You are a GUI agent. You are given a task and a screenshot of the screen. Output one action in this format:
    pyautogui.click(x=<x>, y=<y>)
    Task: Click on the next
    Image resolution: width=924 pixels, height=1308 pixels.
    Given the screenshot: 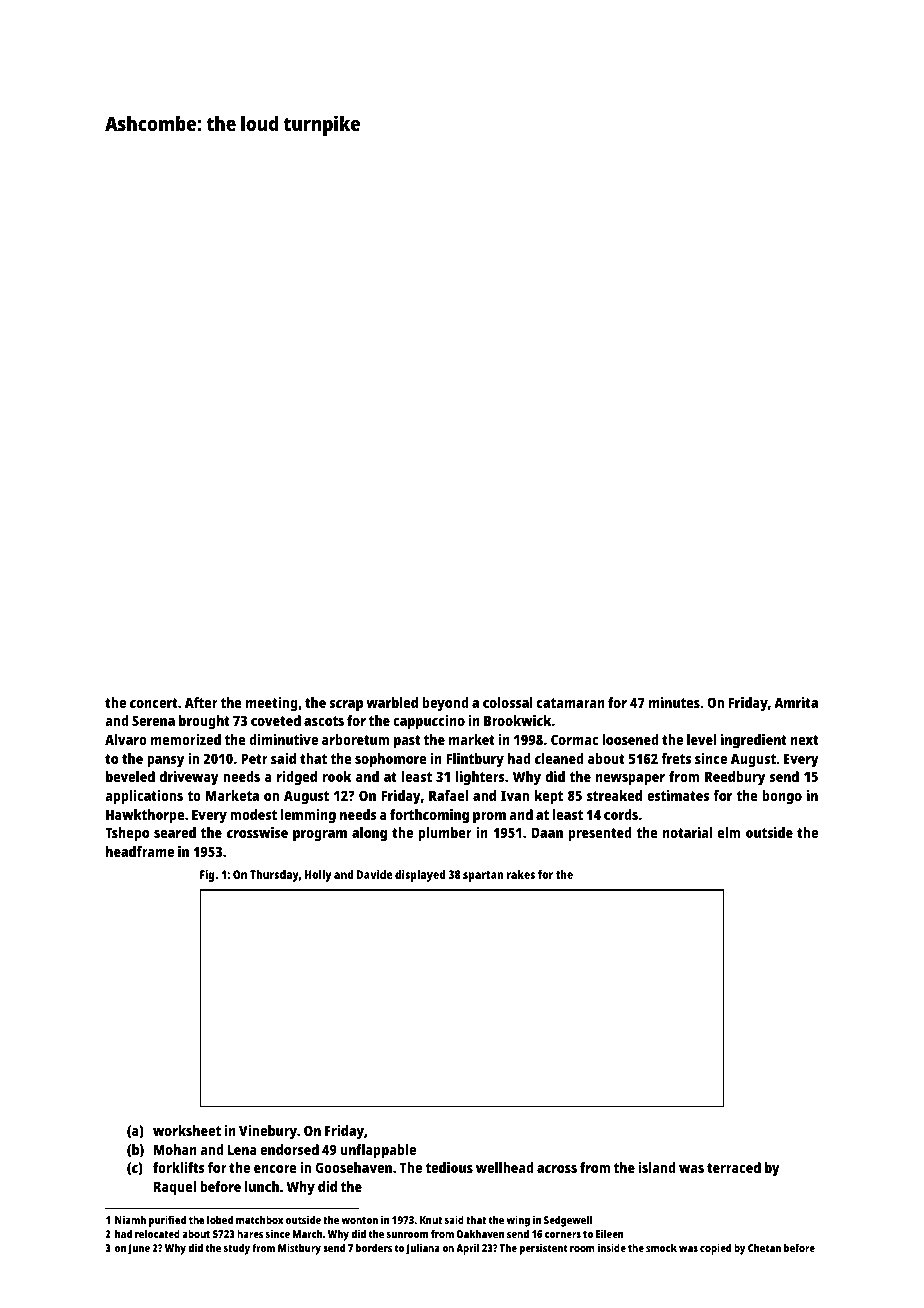 What is the action you would take?
    pyautogui.click(x=804, y=740)
